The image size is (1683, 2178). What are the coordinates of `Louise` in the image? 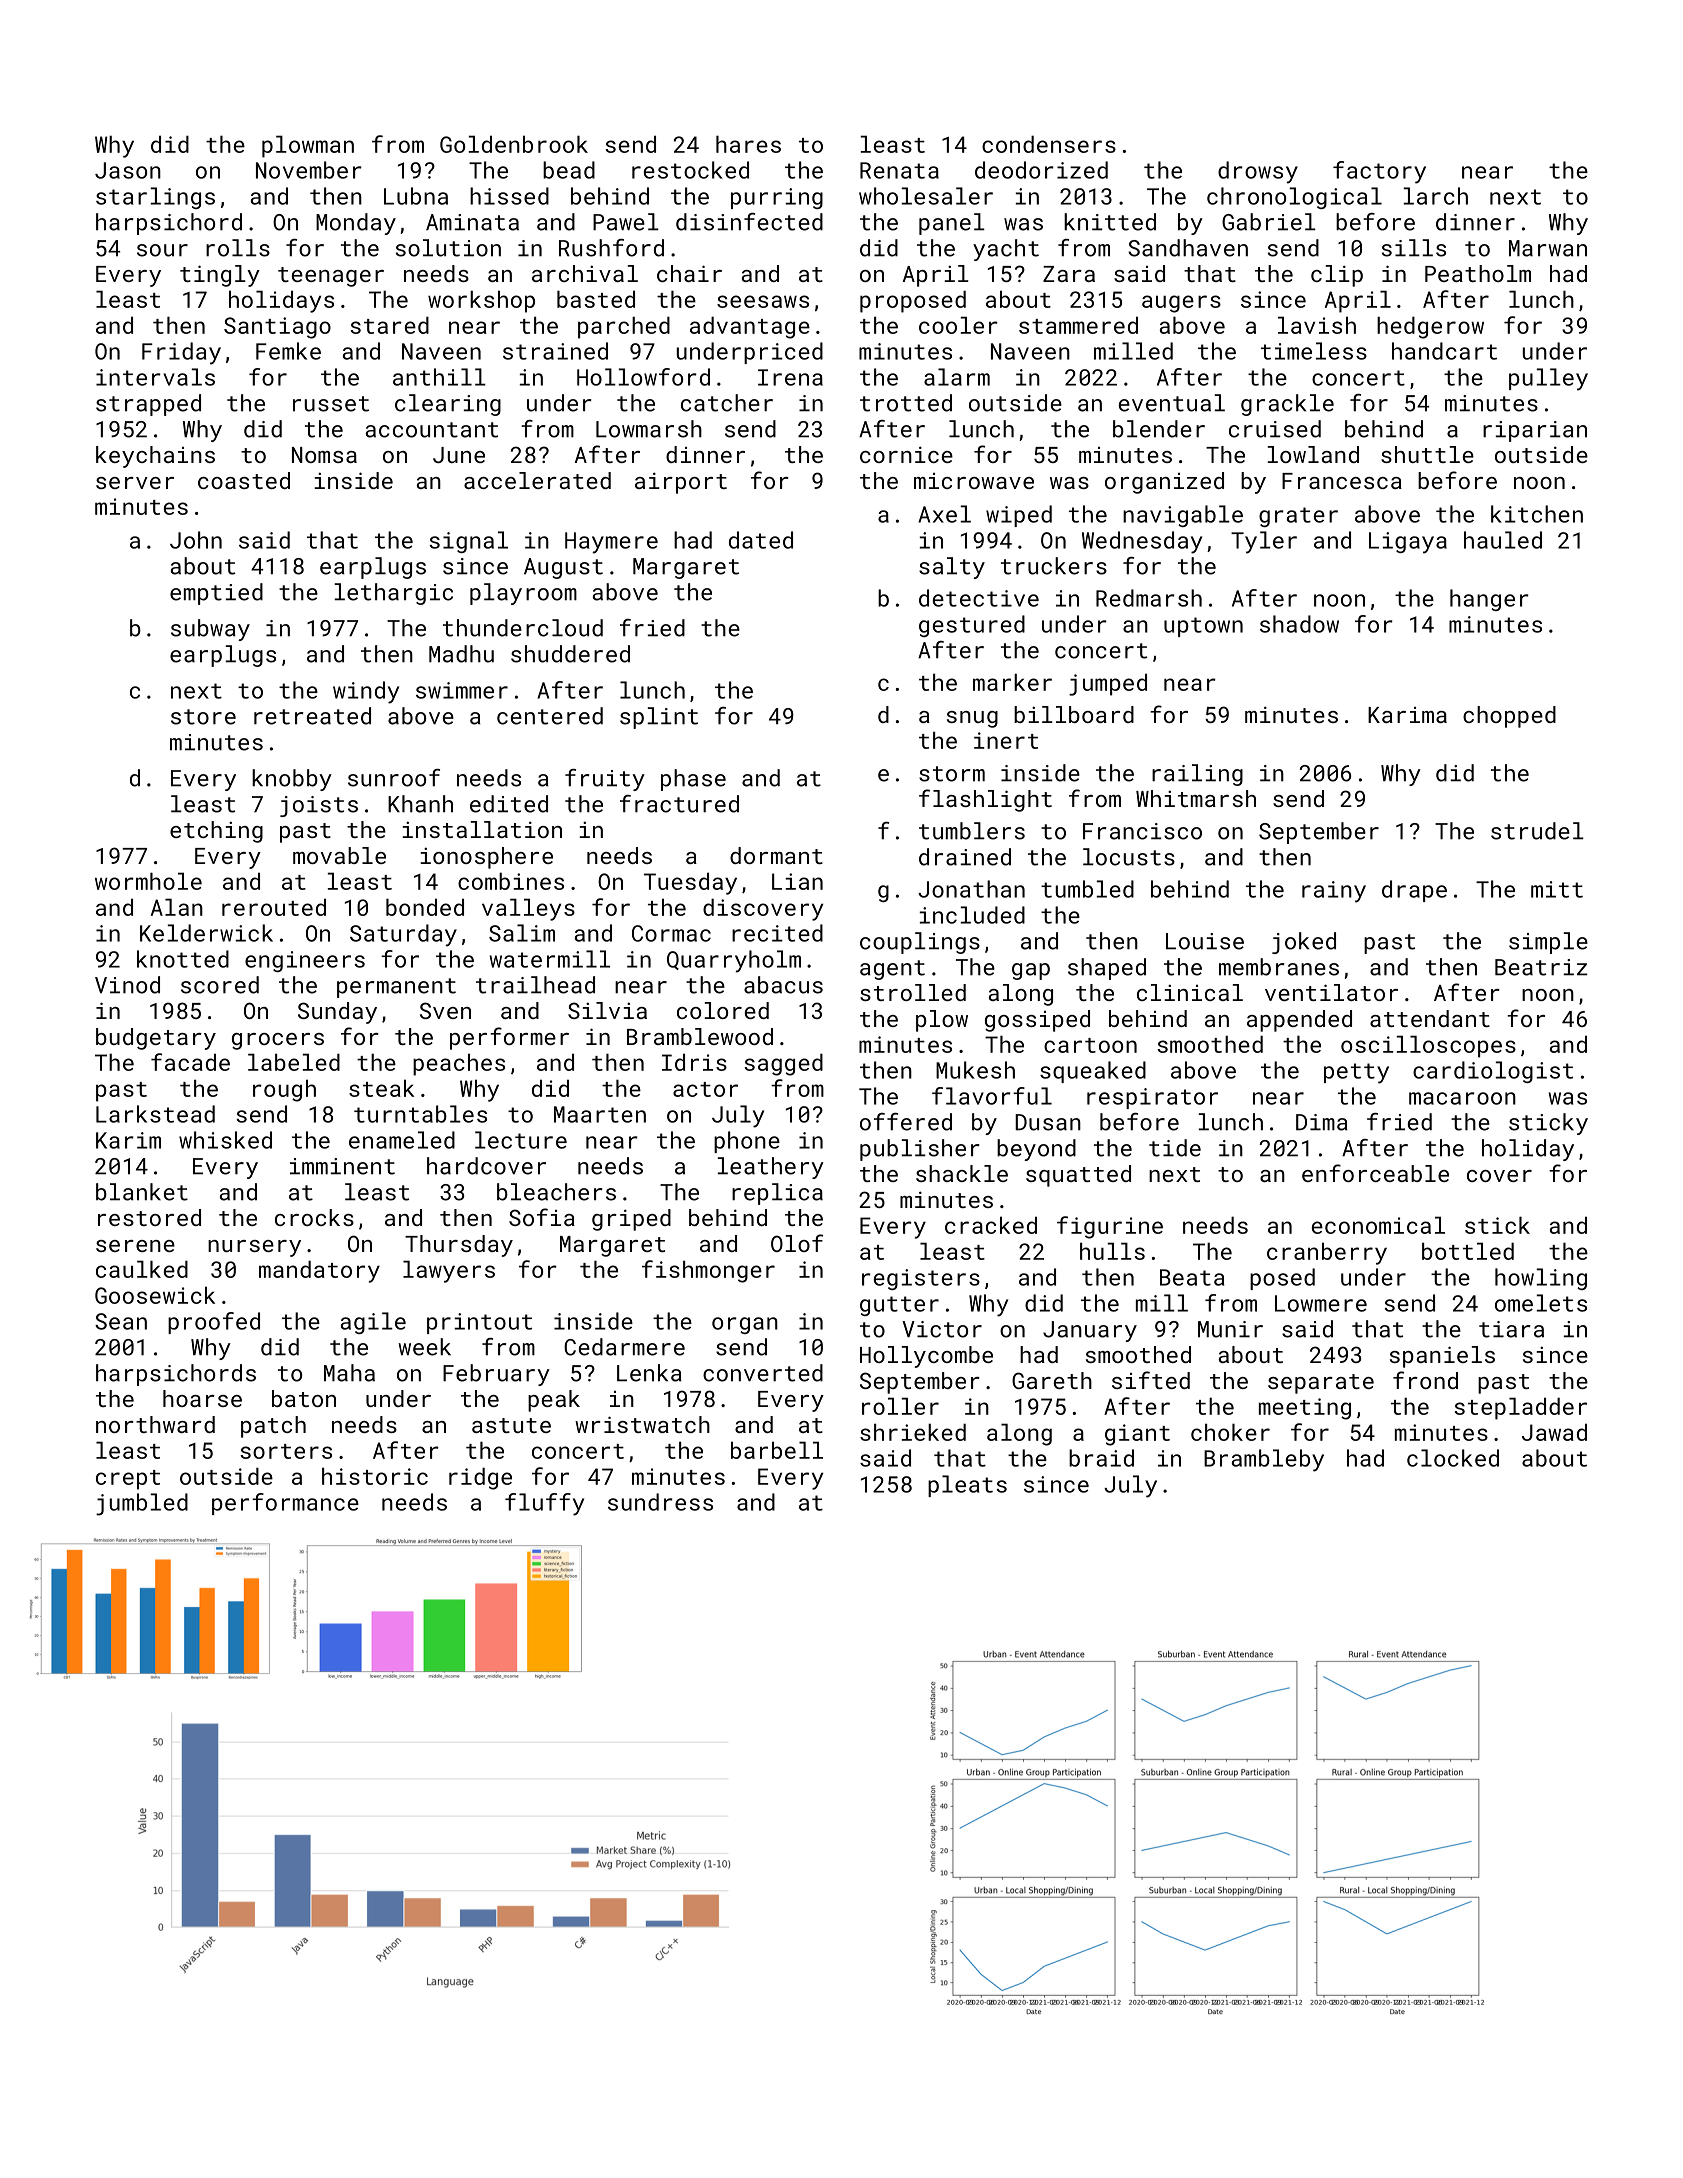 It's located at (1205, 941).
